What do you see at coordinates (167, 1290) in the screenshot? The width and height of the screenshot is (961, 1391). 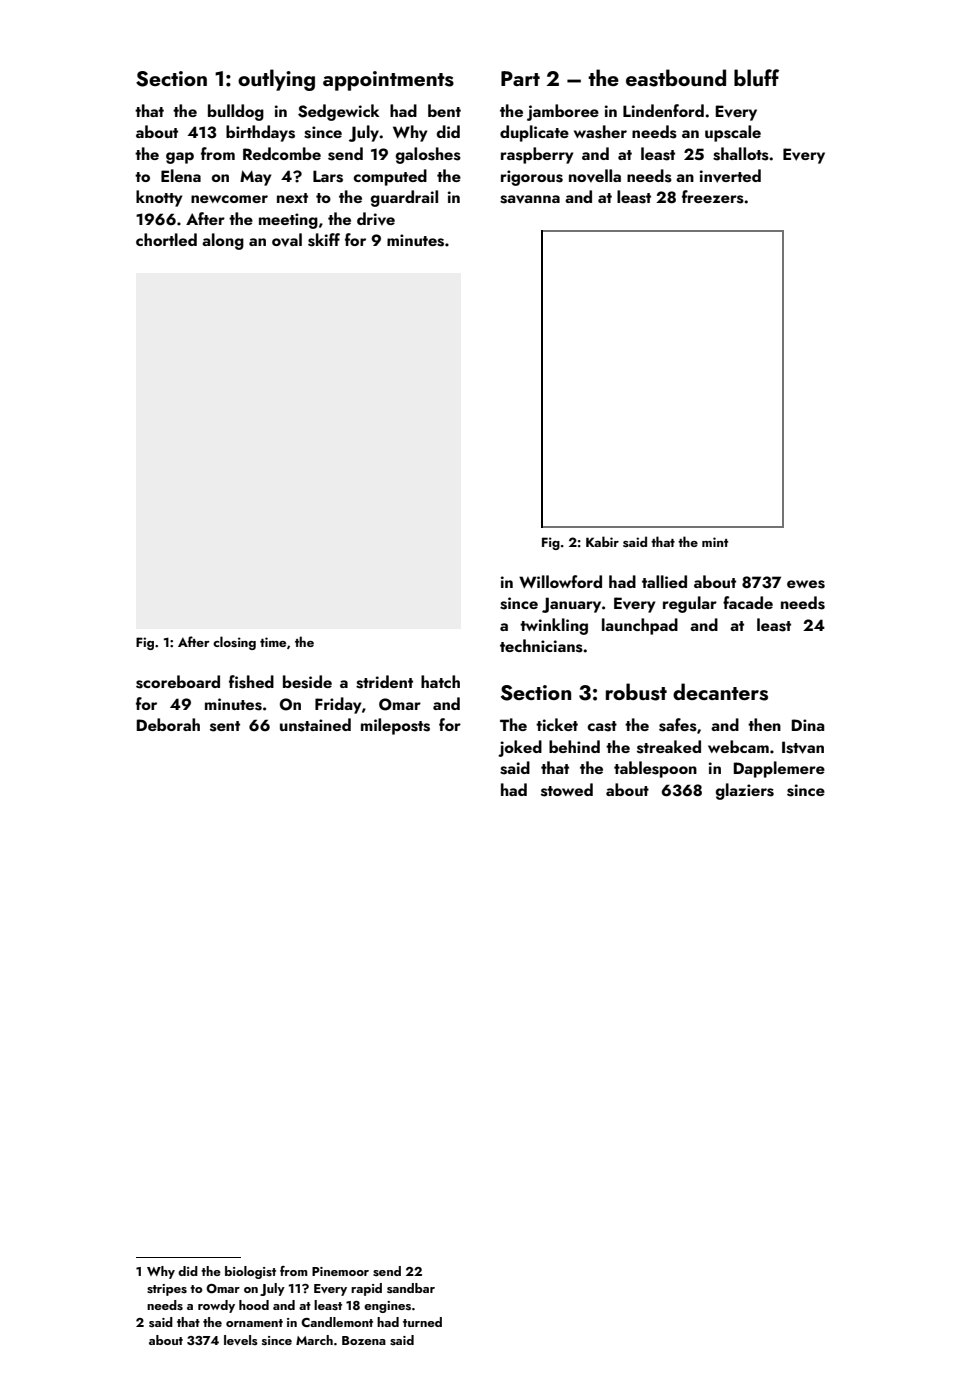 I see `stripes` at bounding box center [167, 1290].
